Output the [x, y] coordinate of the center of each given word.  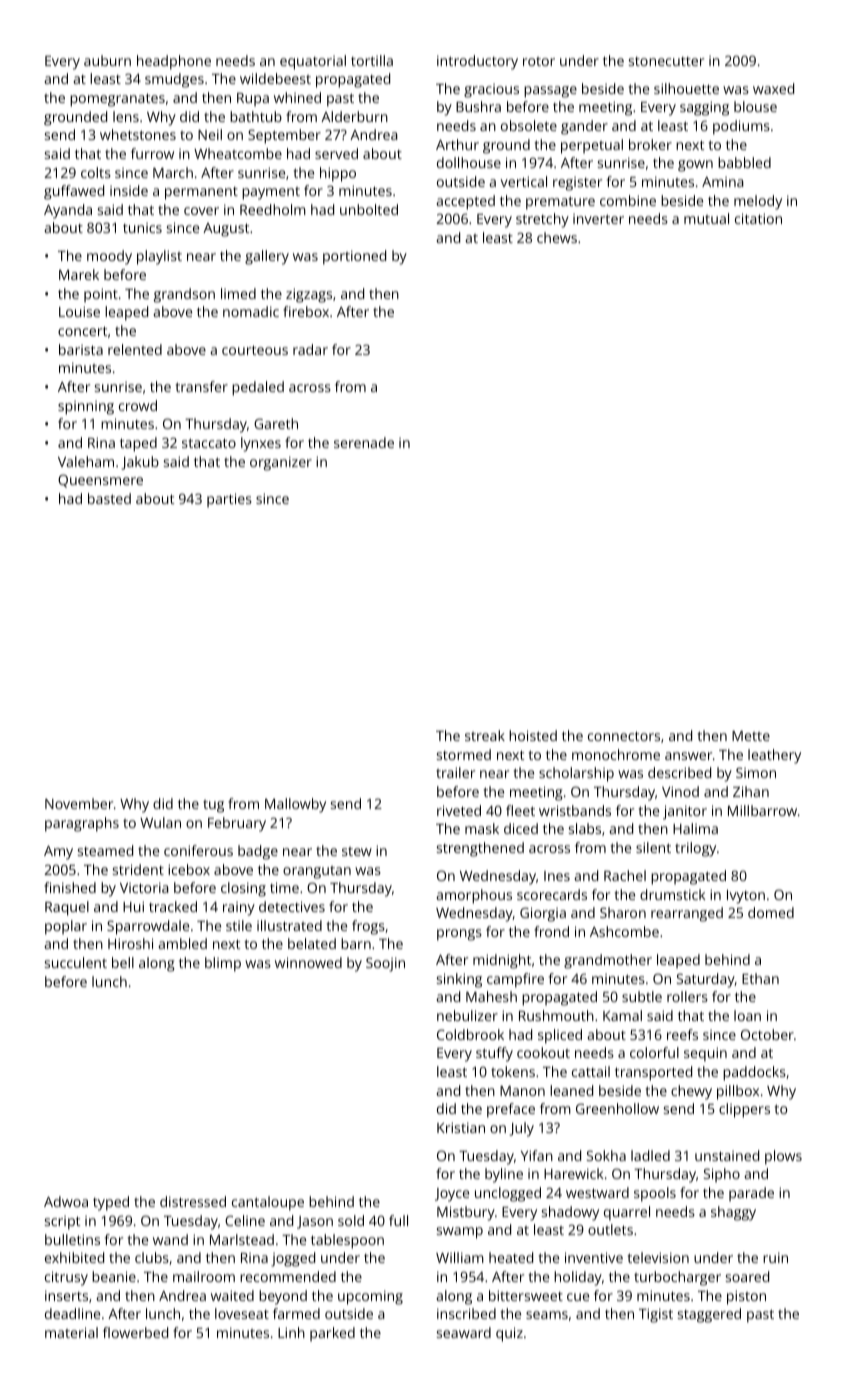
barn [356, 943]
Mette [751, 736]
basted [109, 498]
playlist [159, 257]
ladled [650, 1155]
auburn [107, 60]
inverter [598, 219]
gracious [491, 91]
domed [771, 912]
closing [243, 889]
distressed [193, 1201]
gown [695, 166]
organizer [281, 463]
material [71, 1332]
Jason [315, 1222]
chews [557, 237]
